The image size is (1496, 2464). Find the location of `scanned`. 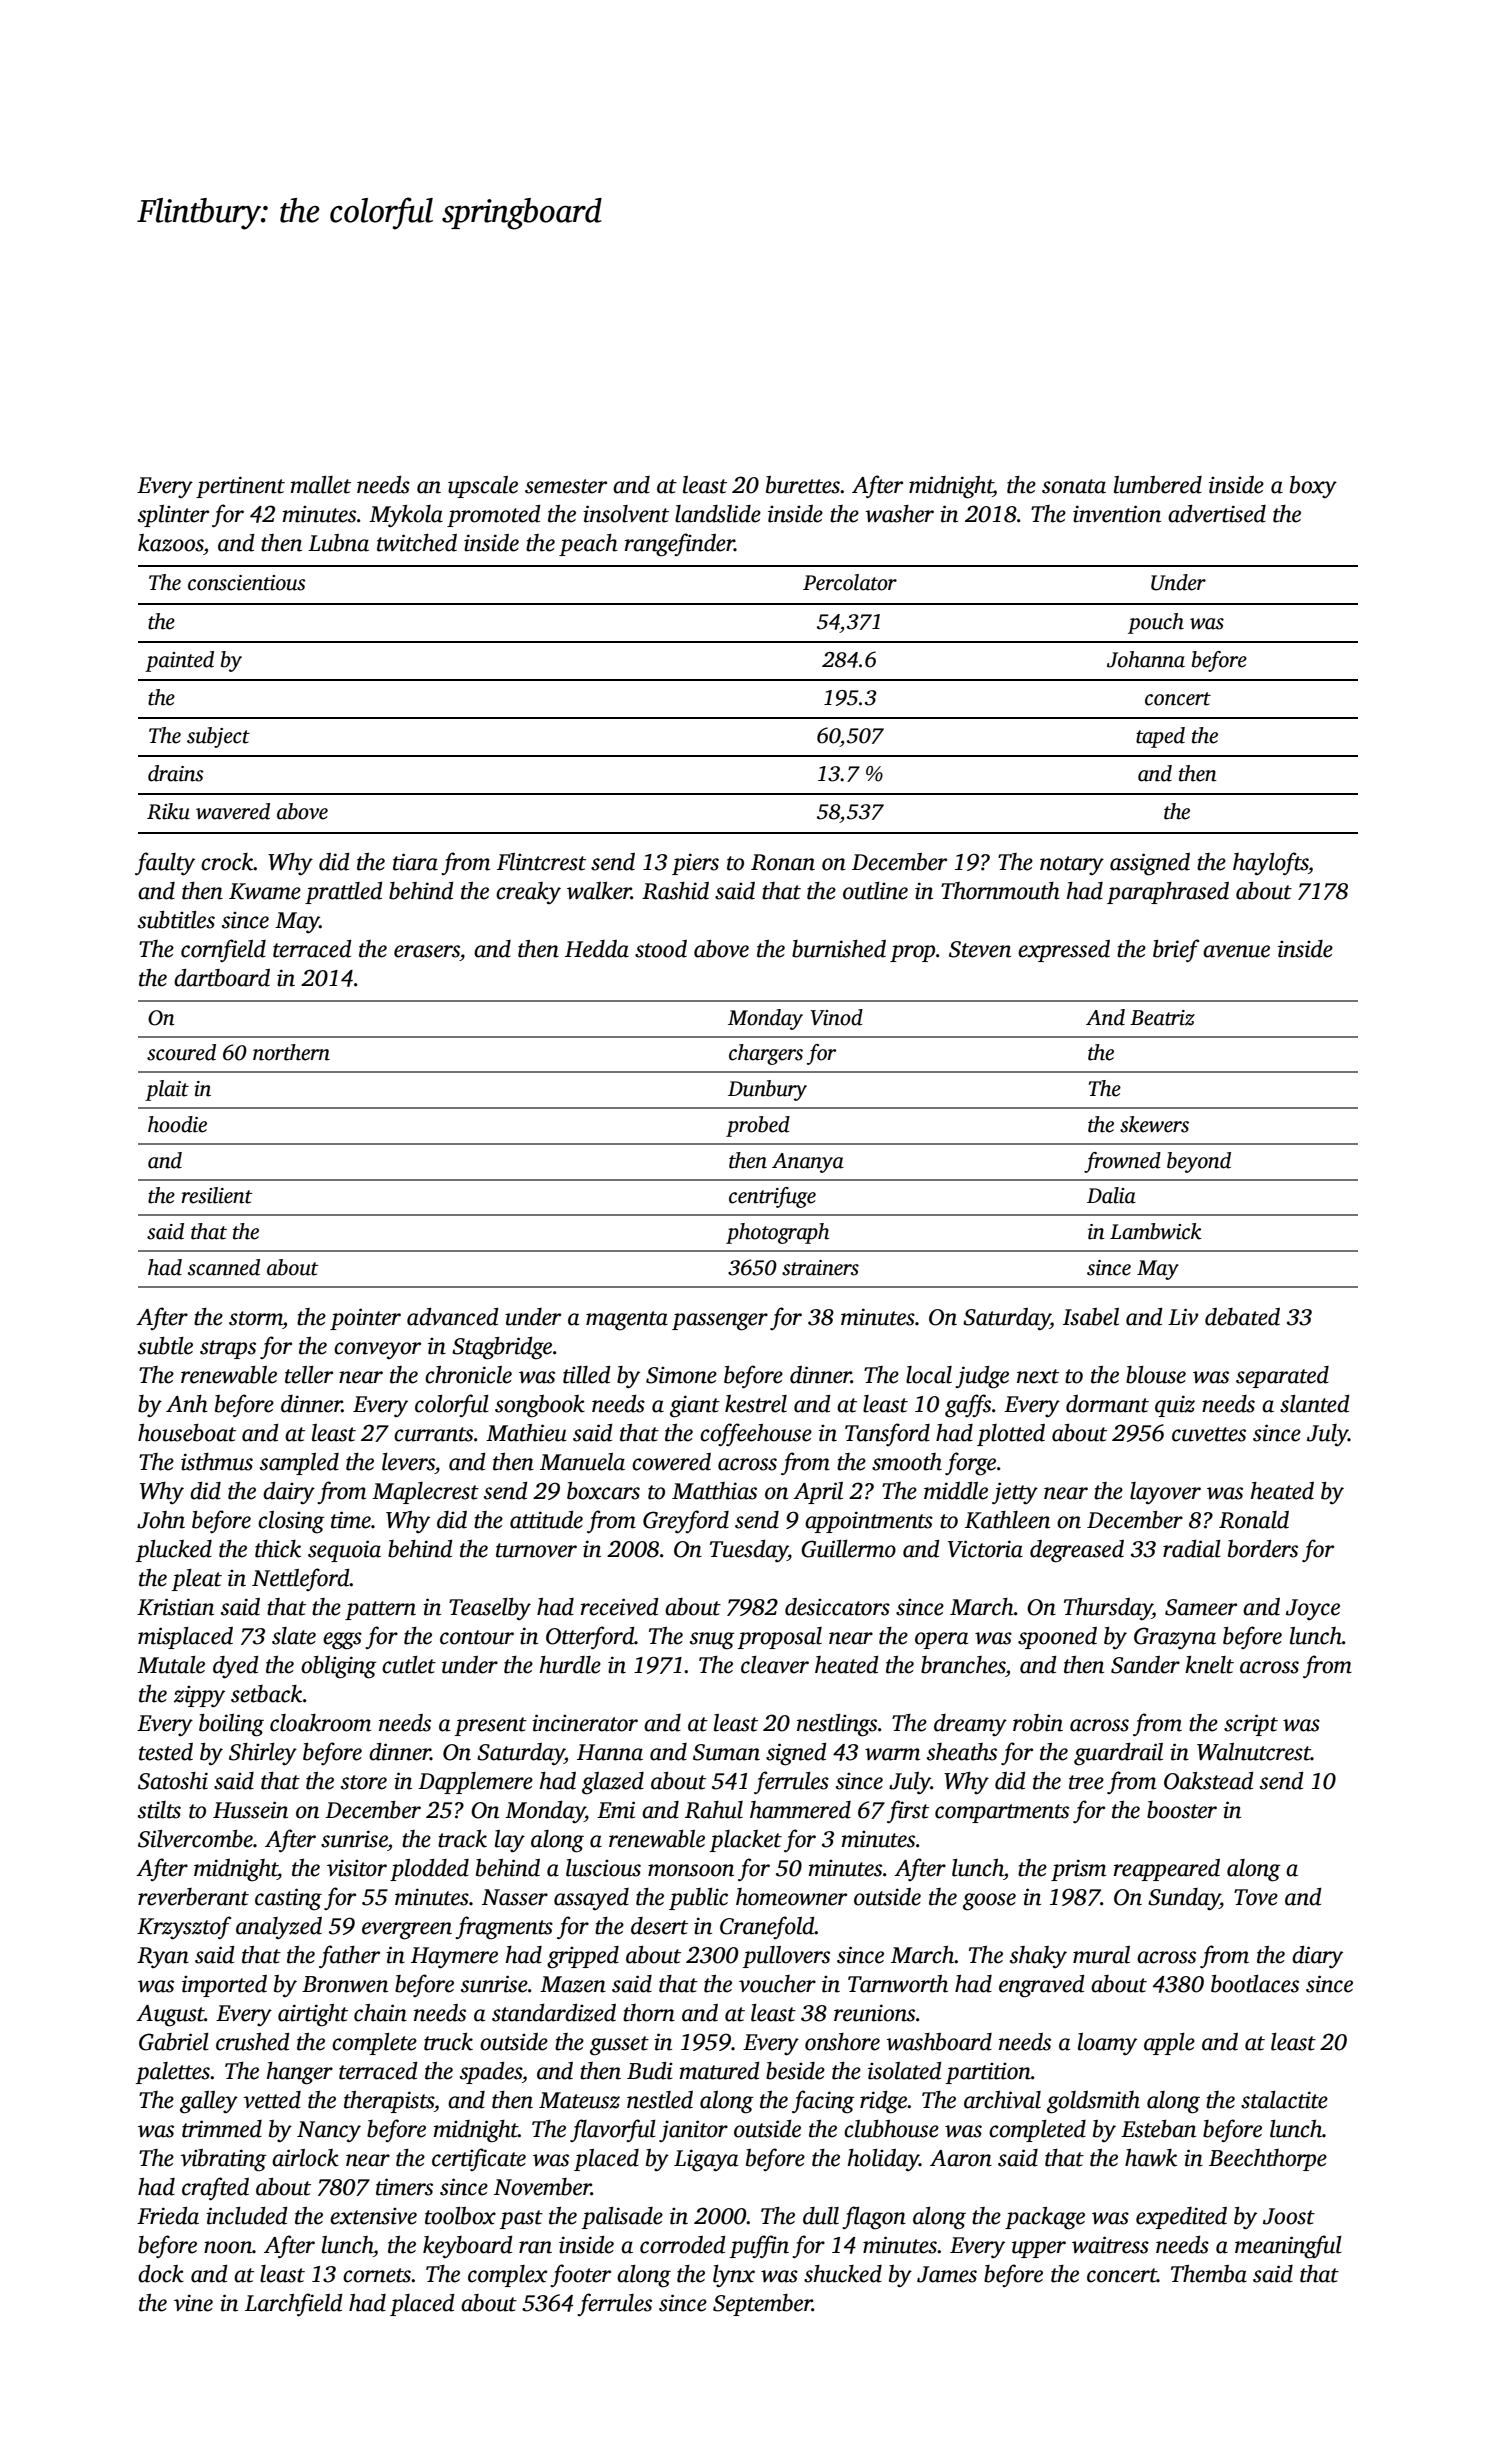

scanned is located at coordinates (224, 1267).
